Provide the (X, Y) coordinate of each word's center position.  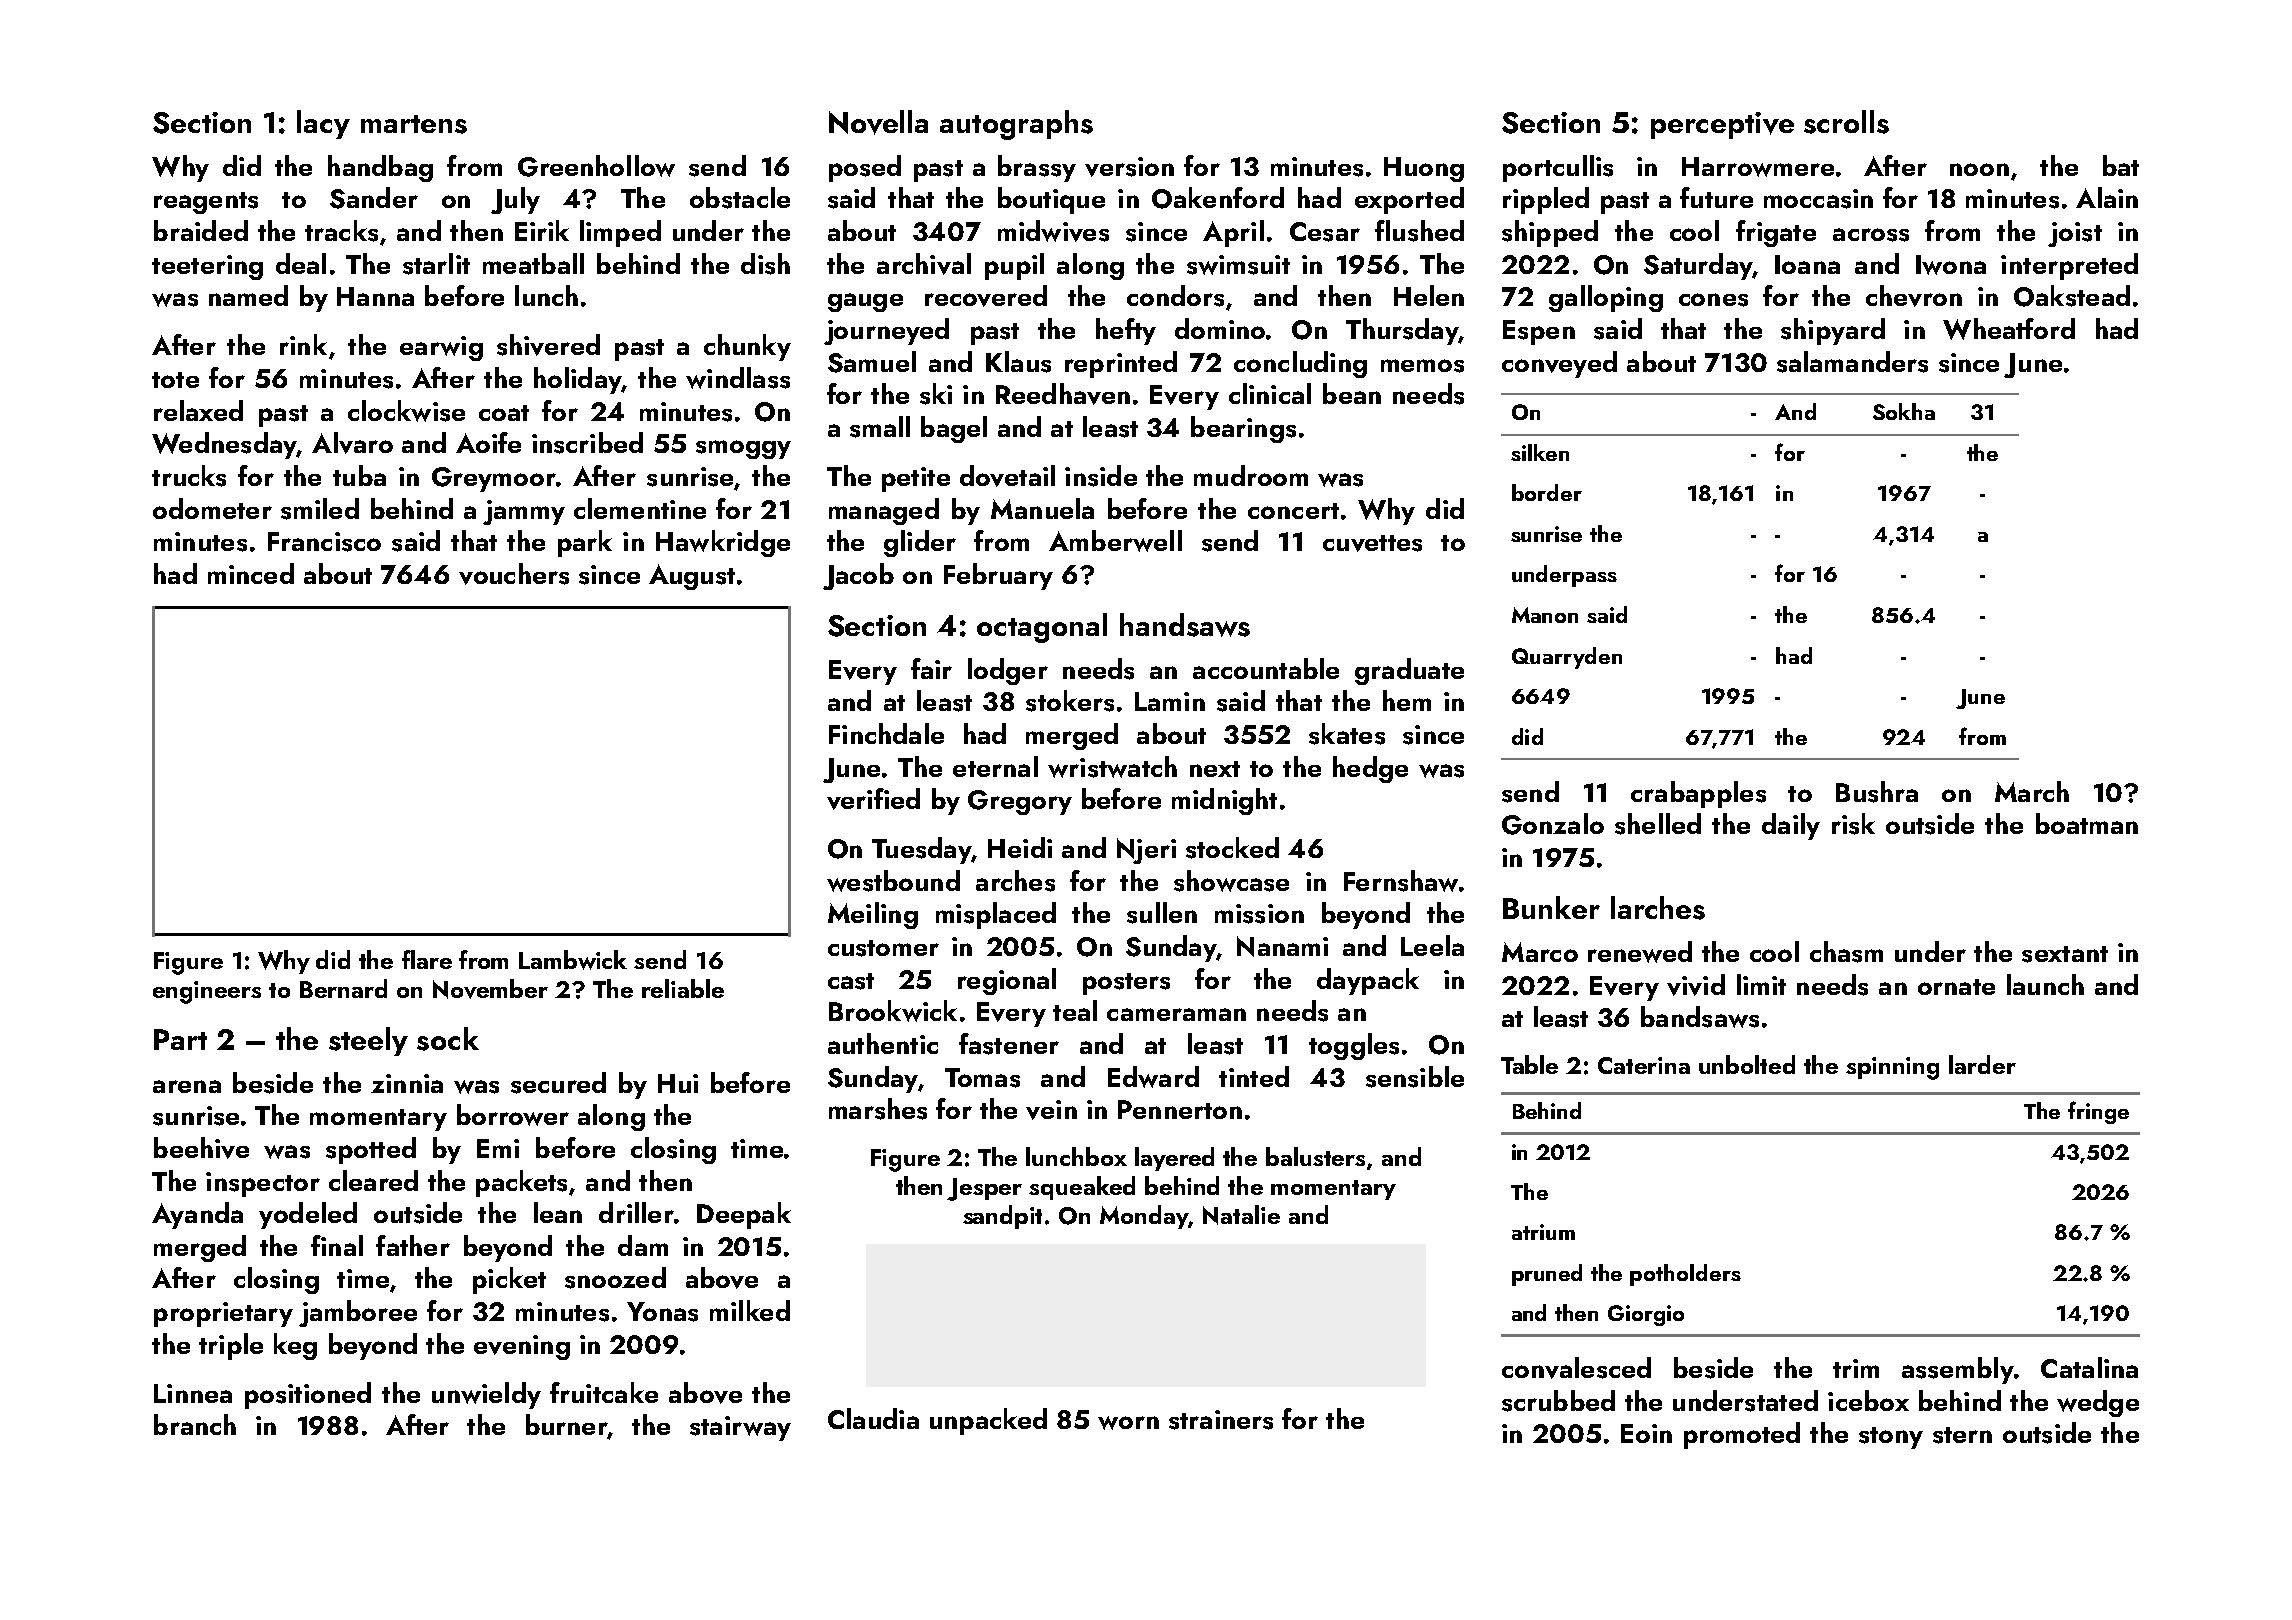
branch (195, 1424)
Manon (1545, 615)
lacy (323, 124)
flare (427, 959)
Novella (878, 122)
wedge (2098, 1403)
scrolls (1846, 122)
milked (750, 1310)
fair (931, 668)
